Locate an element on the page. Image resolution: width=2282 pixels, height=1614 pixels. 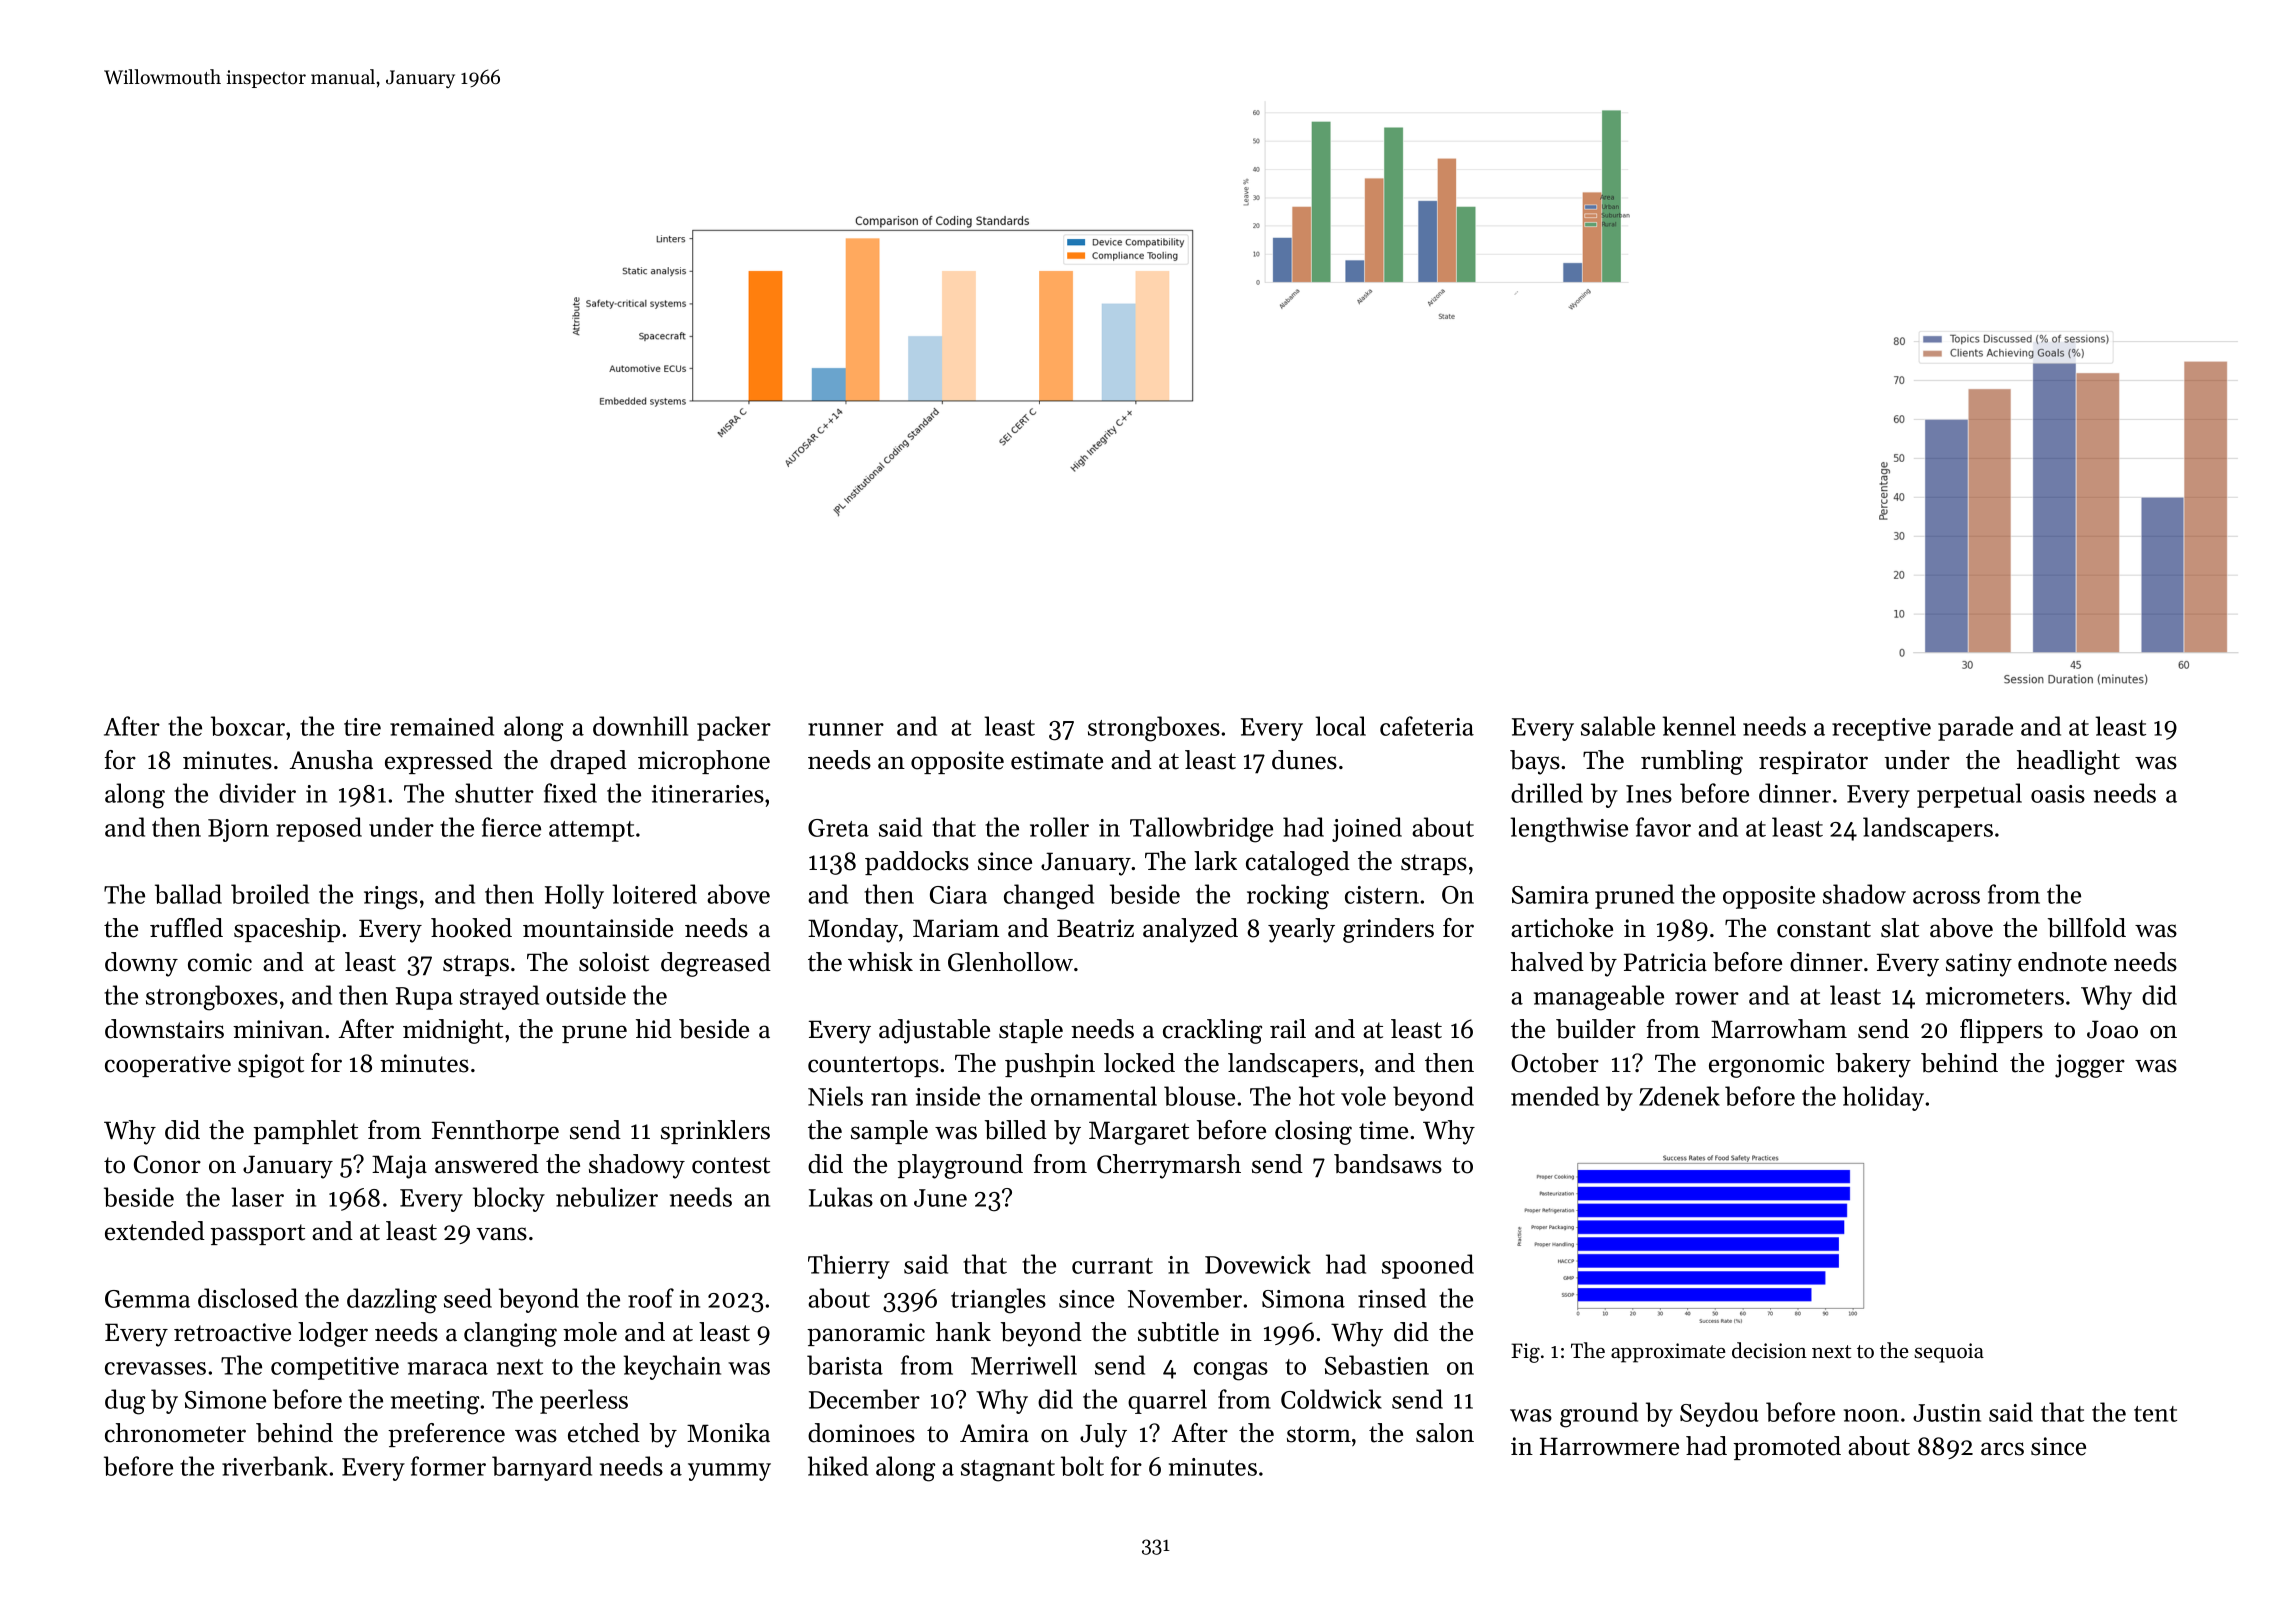
Dovewick is located at coordinates (1258, 1264).
